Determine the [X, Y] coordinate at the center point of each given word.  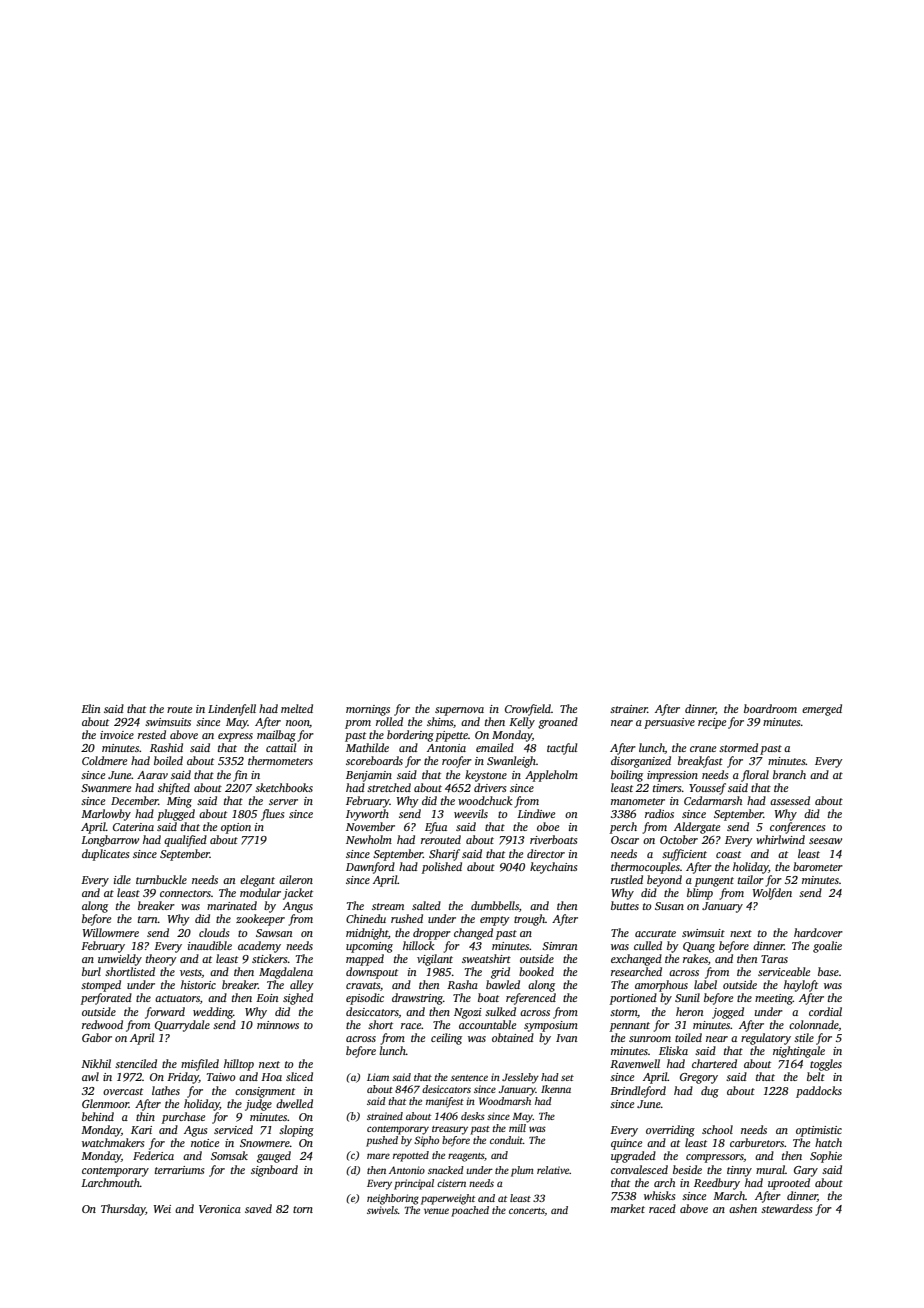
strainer [629, 709]
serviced [233, 1129]
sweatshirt [486, 958]
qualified [185, 841]
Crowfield [528, 710]
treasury [450, 1130]
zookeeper [260, 920]
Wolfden [772, 894]
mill [517, 1128]
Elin [90, 708]
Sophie [826, 1157]
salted [426, 905]
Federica [153, 1155]
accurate [655, 933]
